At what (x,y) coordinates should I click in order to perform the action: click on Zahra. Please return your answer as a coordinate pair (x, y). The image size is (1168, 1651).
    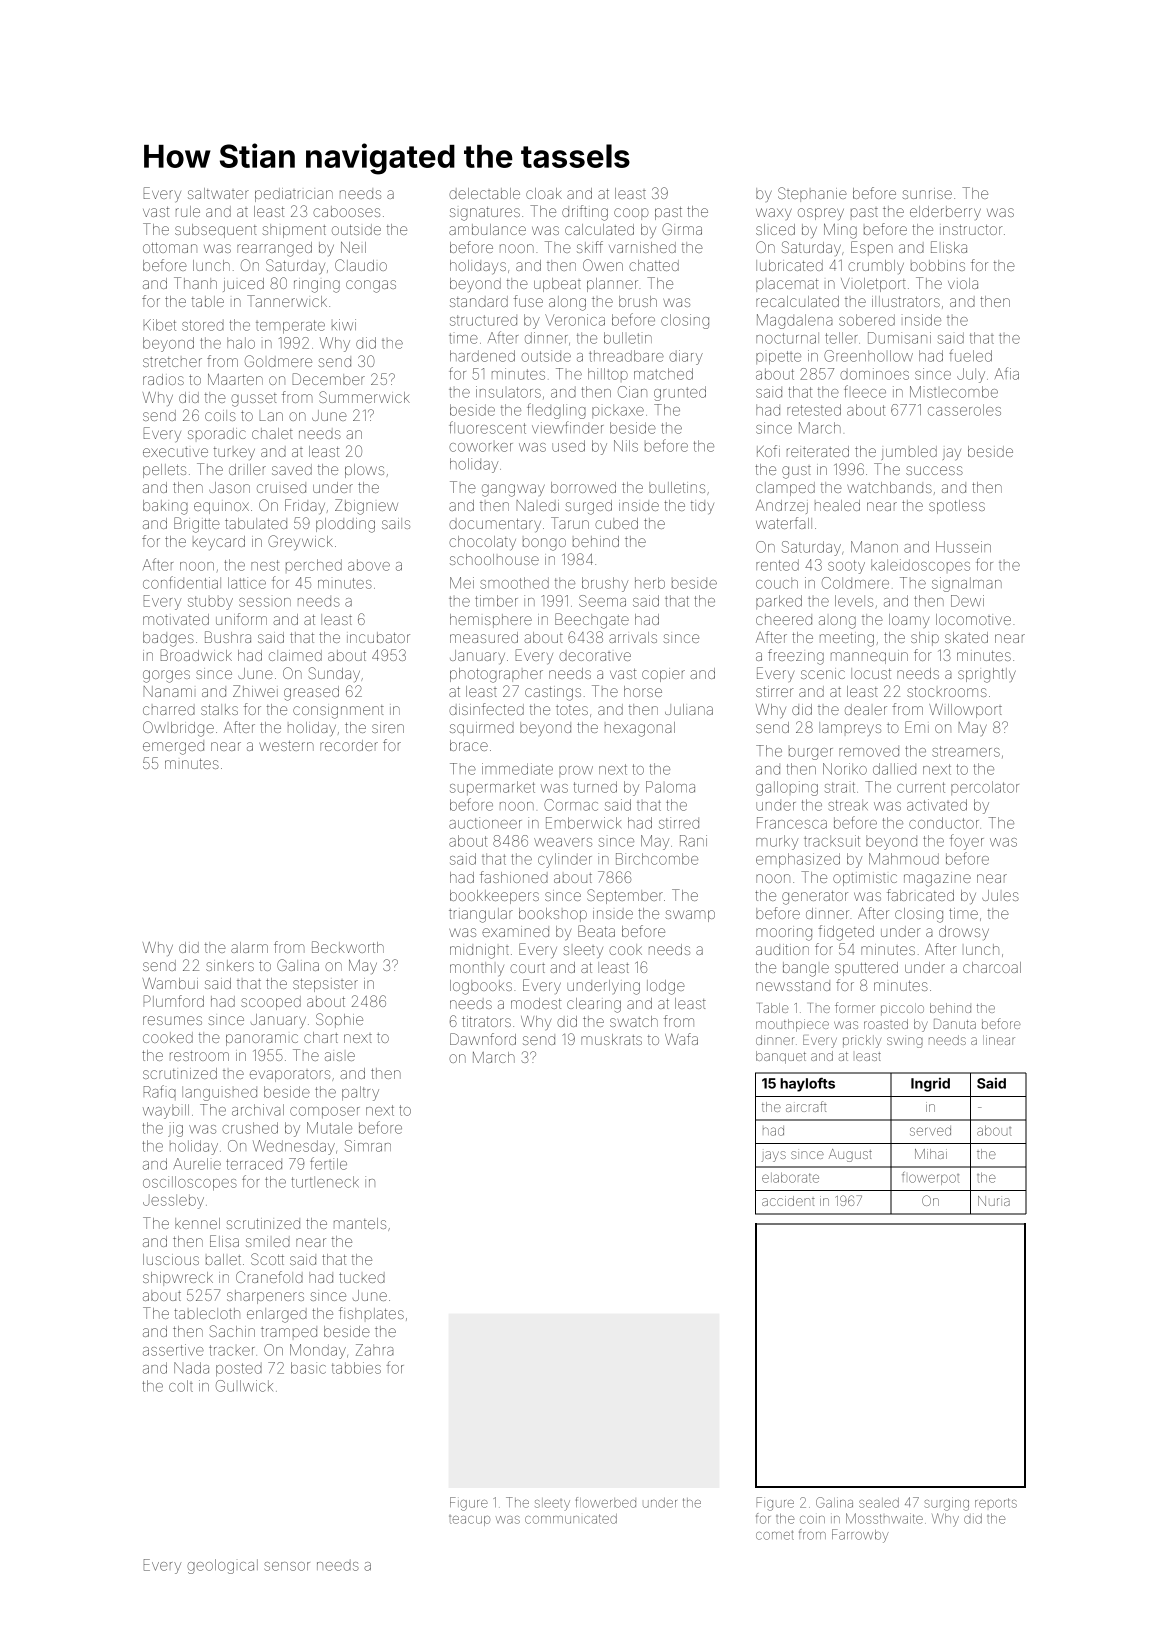
    Looking at the image, I should click on (374, 1350).
